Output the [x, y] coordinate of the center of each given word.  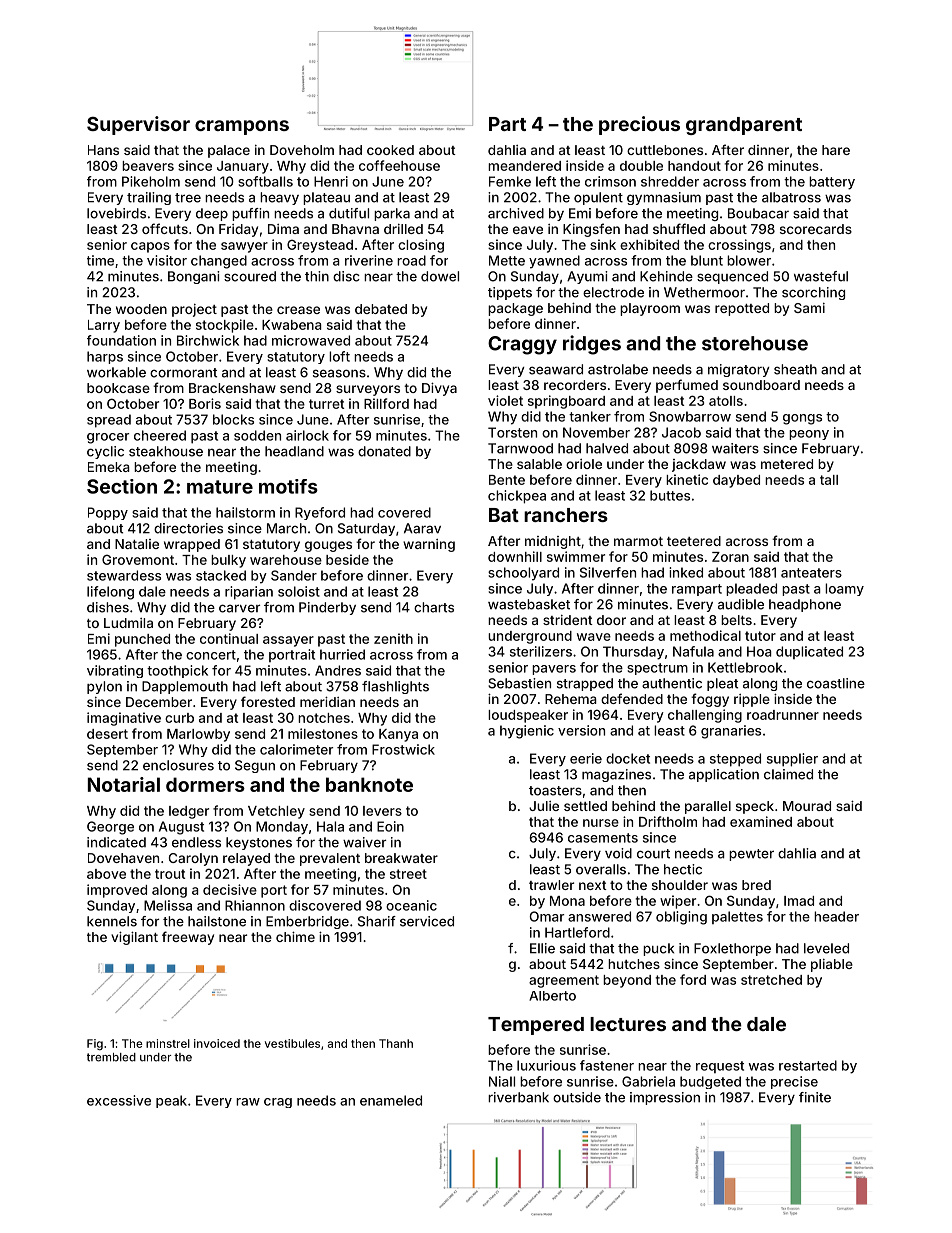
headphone [805, 605]
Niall [502, 1081]
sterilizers [541, 651]
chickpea [517, 497]
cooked [390, 150]
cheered [160, 435]
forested [268, 701]
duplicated [809, 652]
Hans [103, 150]
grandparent [744, 126]
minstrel [168, 1043]
